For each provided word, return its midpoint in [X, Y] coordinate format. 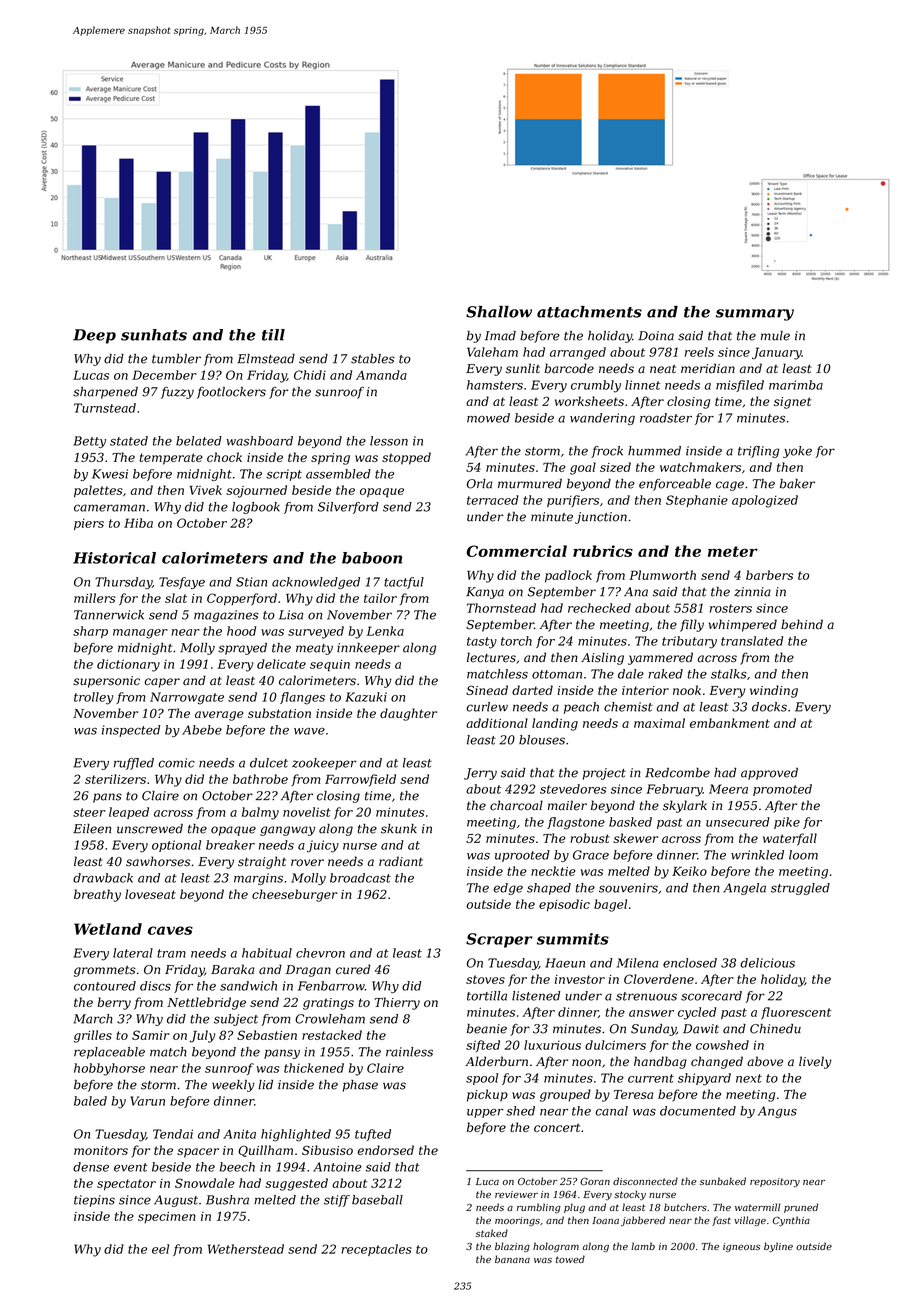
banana [512, 1259]
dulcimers [615, 1045]
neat [663, 369]
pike [787, 823]
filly [692, 625]
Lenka [385, 631]
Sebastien [267, 1035]
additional [497, 723]
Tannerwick [109, 615]
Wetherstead [246, 1249]
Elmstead [266, 359]
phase [360, 1086]
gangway [287, 831]
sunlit [523, 368]
